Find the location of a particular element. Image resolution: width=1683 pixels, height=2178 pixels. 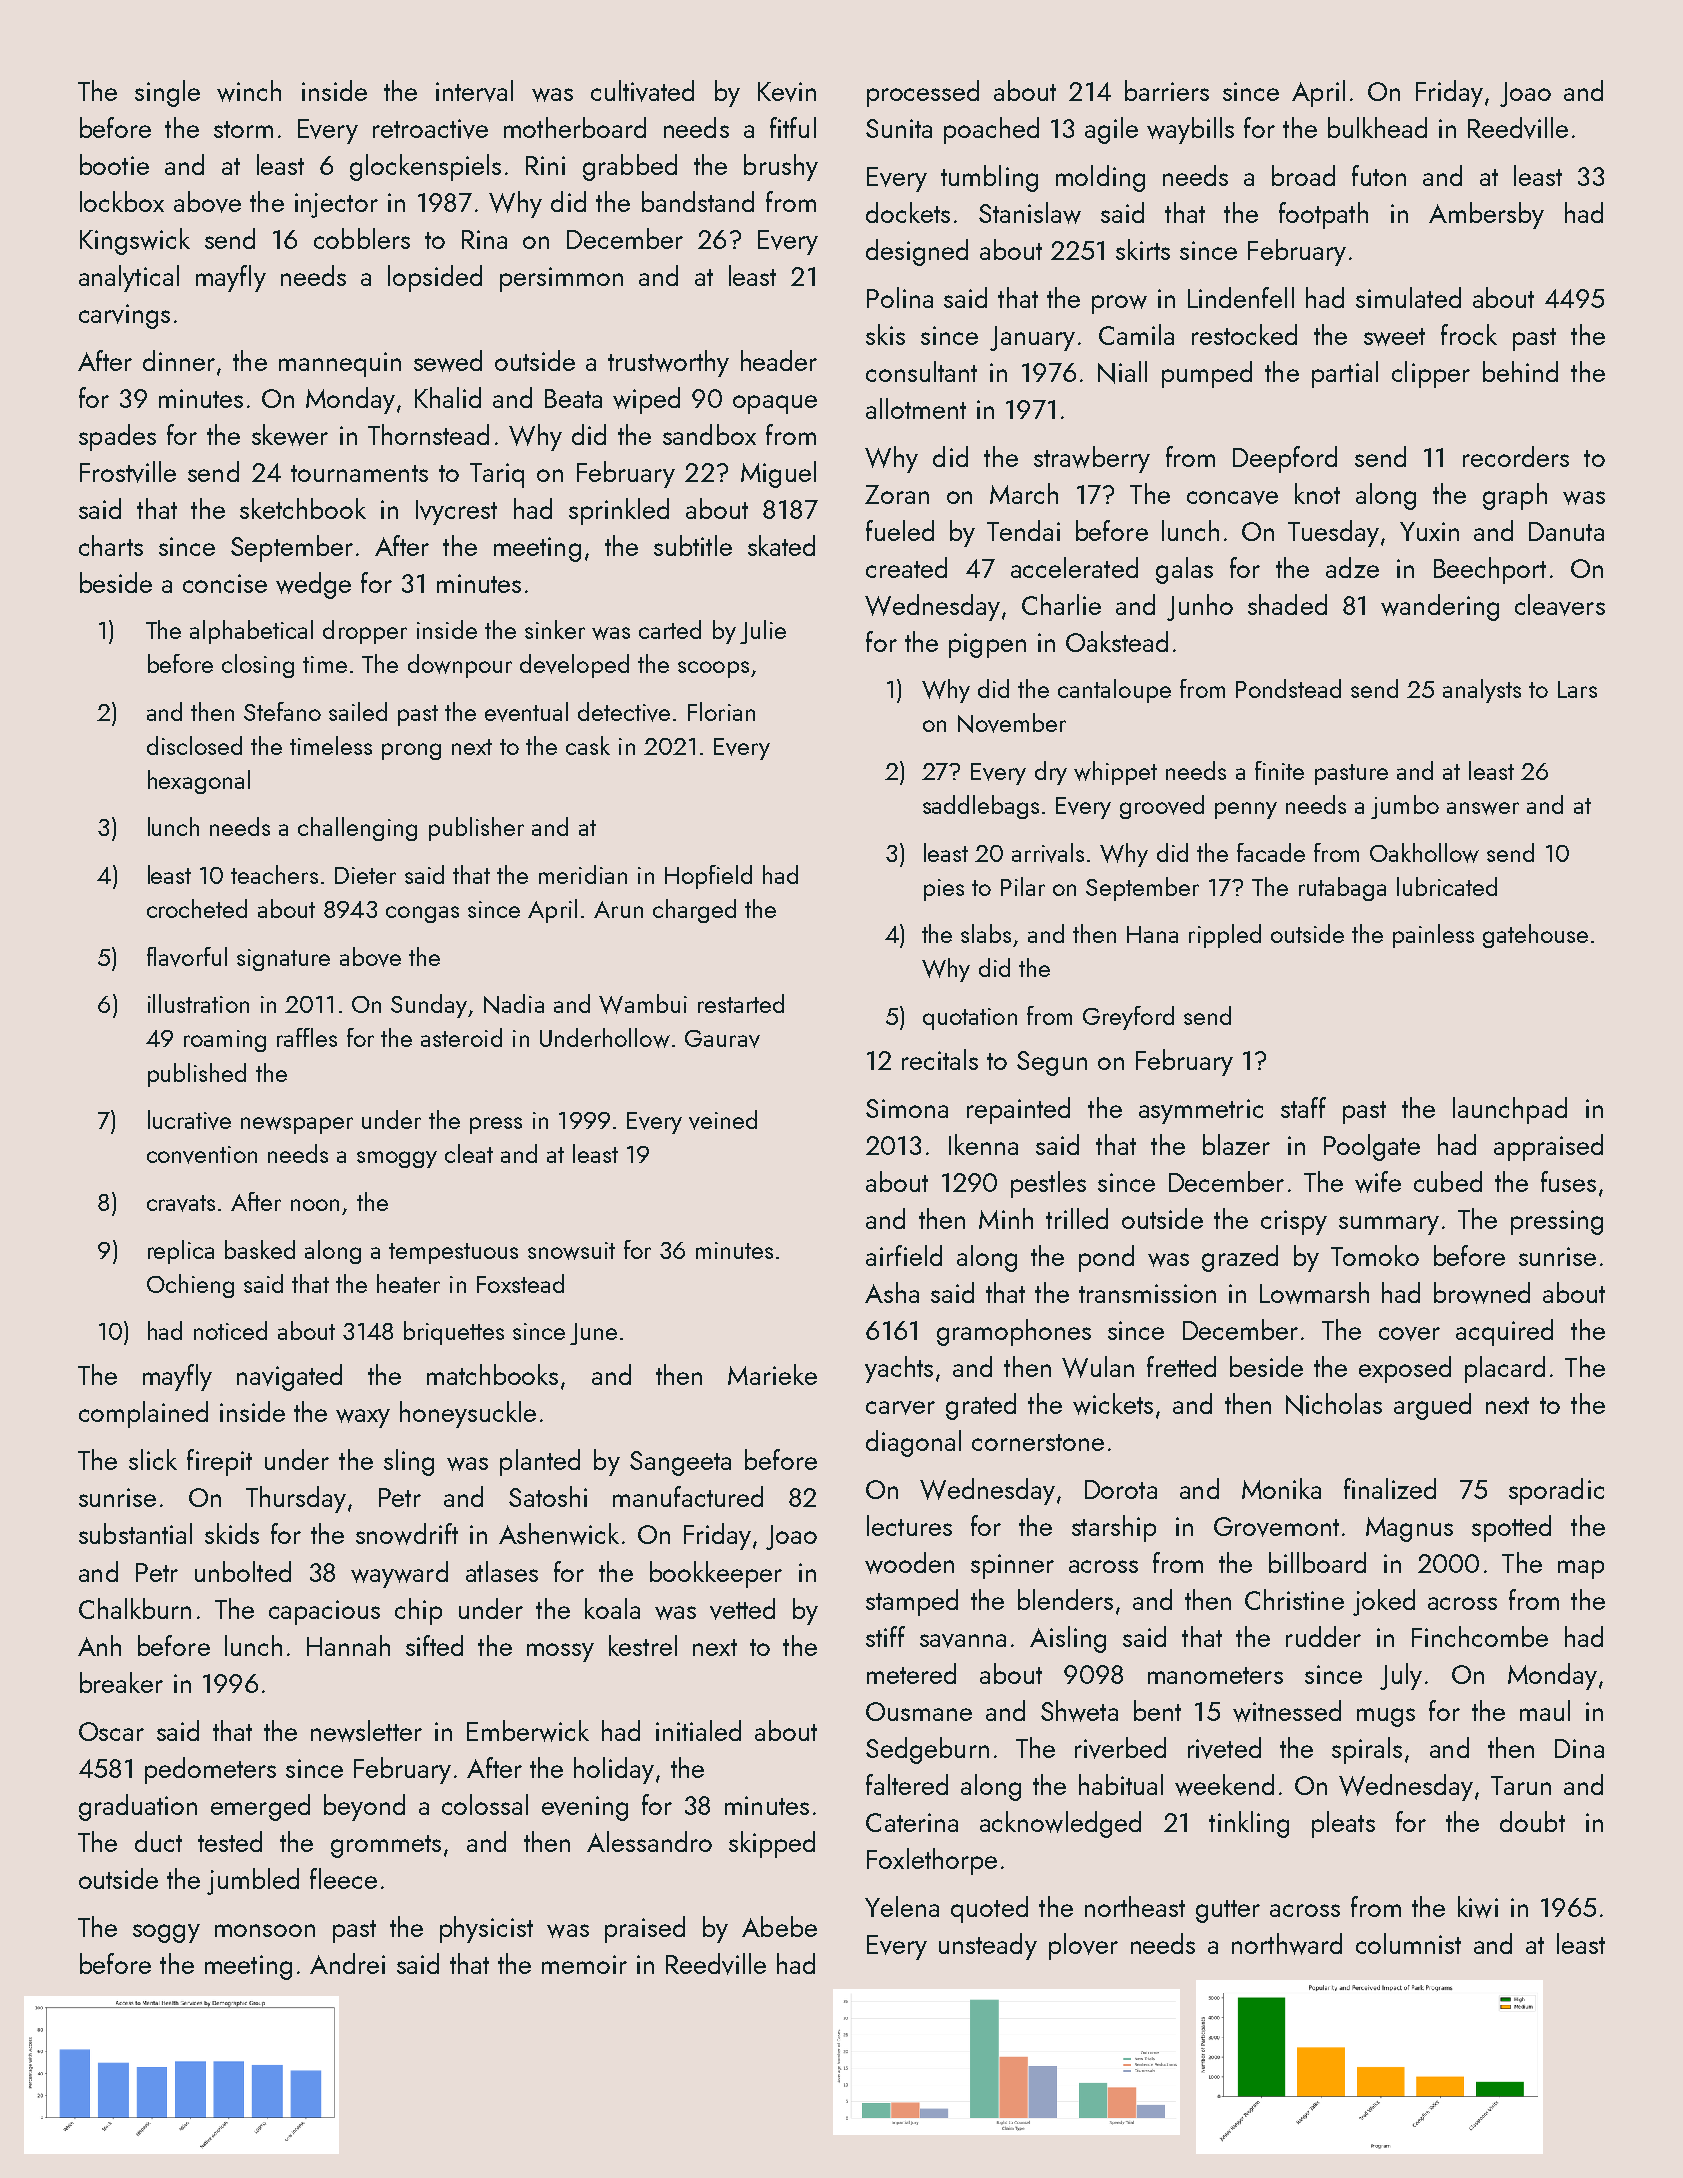

designed is located at coordinates (917, 252).
